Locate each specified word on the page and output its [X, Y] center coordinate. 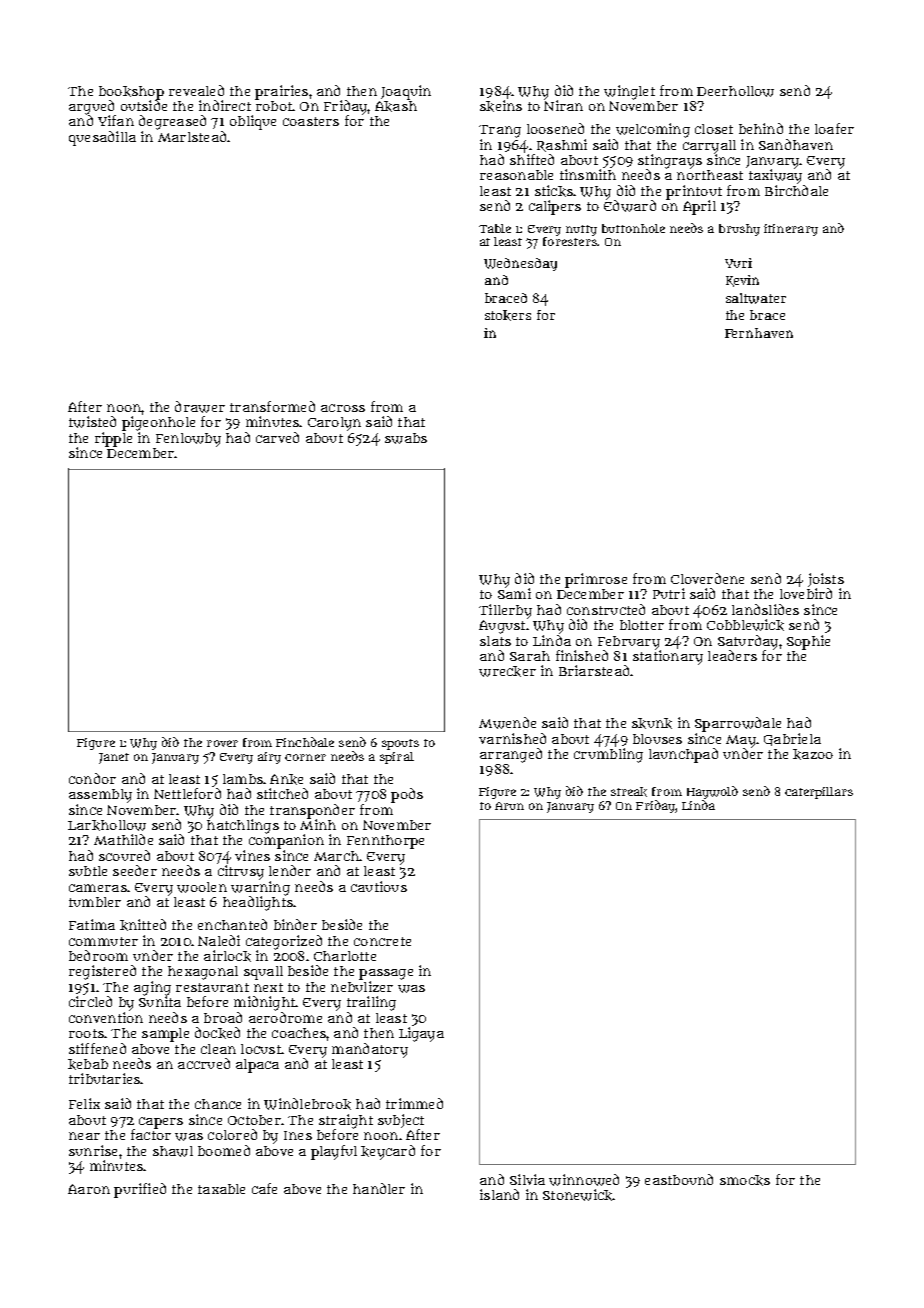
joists [826, 580]
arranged [511, 755]
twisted [92, 422]
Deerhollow [735, 91]
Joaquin [406, 92]
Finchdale [305, 742]
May [741, 741]
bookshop [131, 93]
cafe [264, 1188]
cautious [379, 886]
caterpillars [819, 793]
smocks [745, 1180]
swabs [406, 438]
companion [286, 841]
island [499, 1194]
